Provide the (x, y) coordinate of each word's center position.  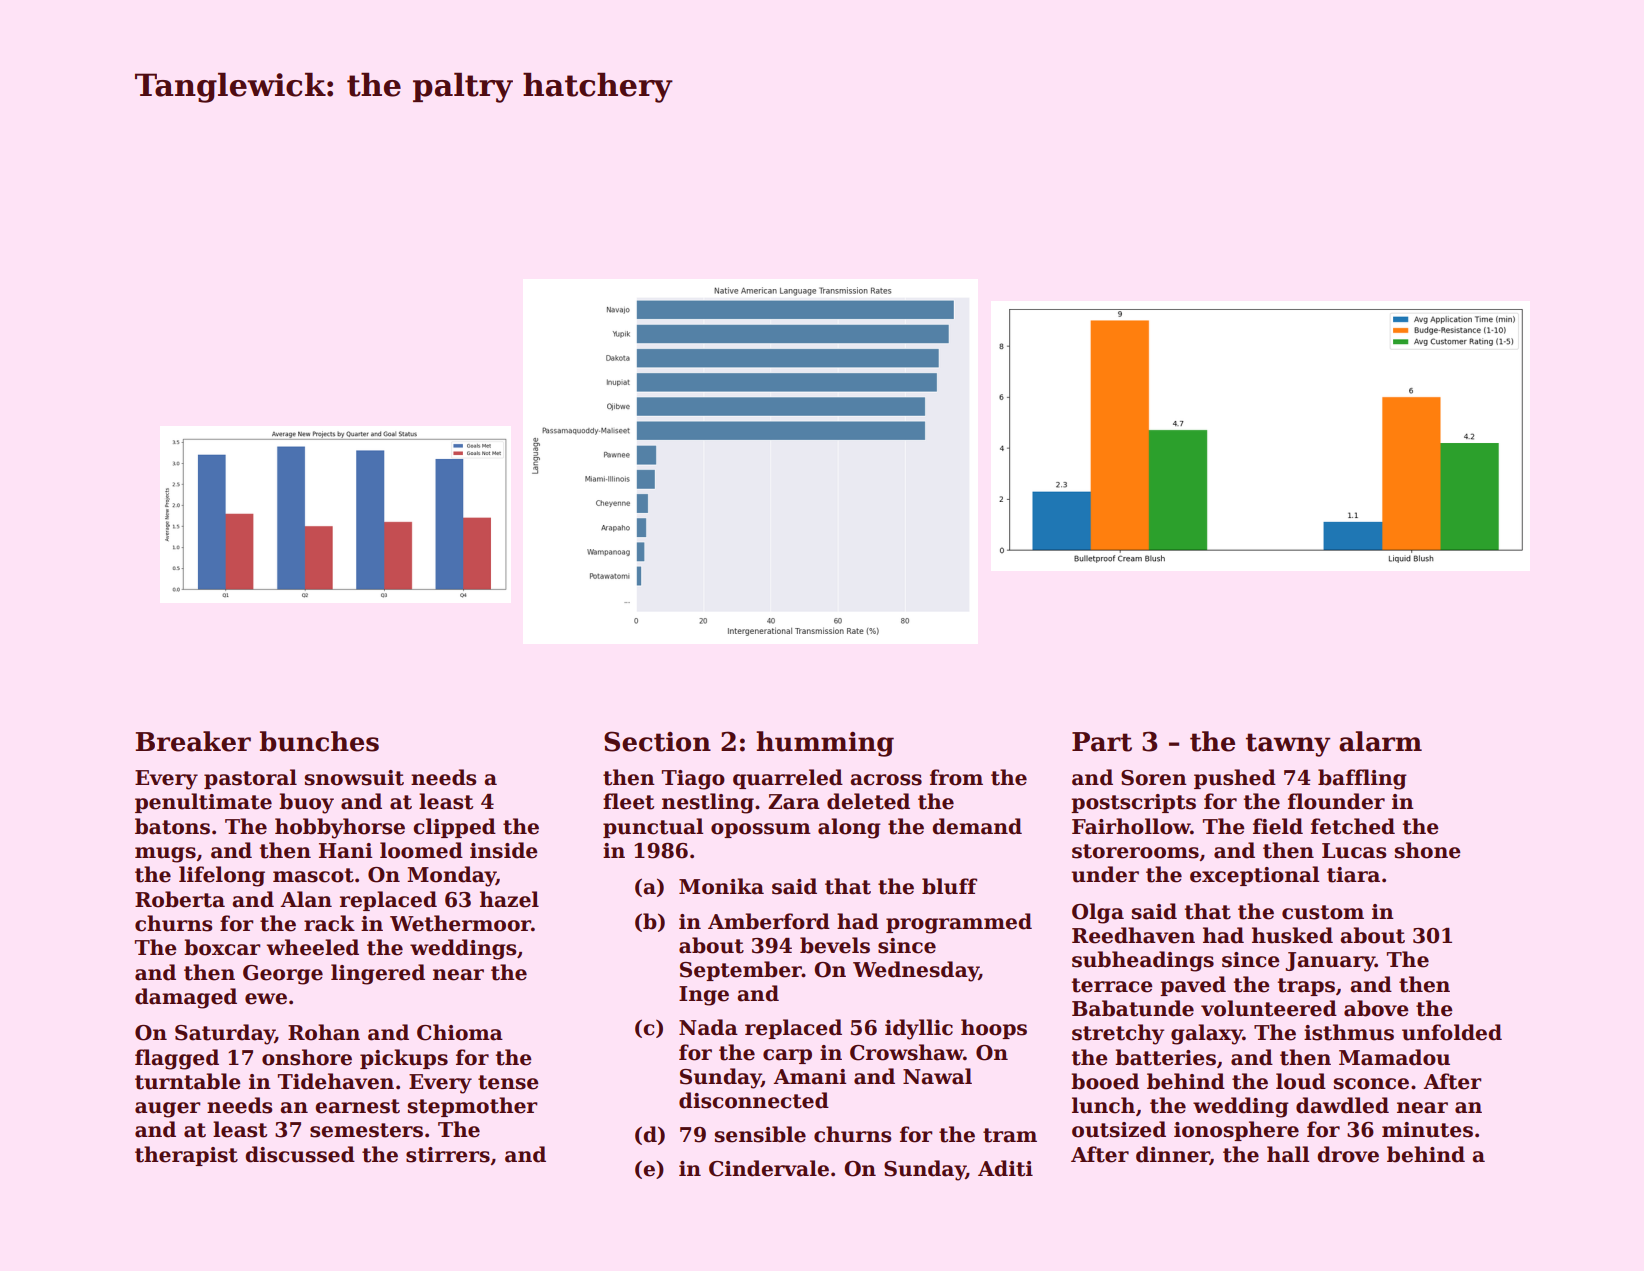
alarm (1380, 741)
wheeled (312, 947)
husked (1292, 935)
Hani (345, 851)
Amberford (769, 921)
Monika (721, 886)
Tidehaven (336, 1081)
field (1278, 826)
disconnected (754, 1100)
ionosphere (1236, 1131)
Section (657, 741)
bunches (319, 741)
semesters (366, 1130)
